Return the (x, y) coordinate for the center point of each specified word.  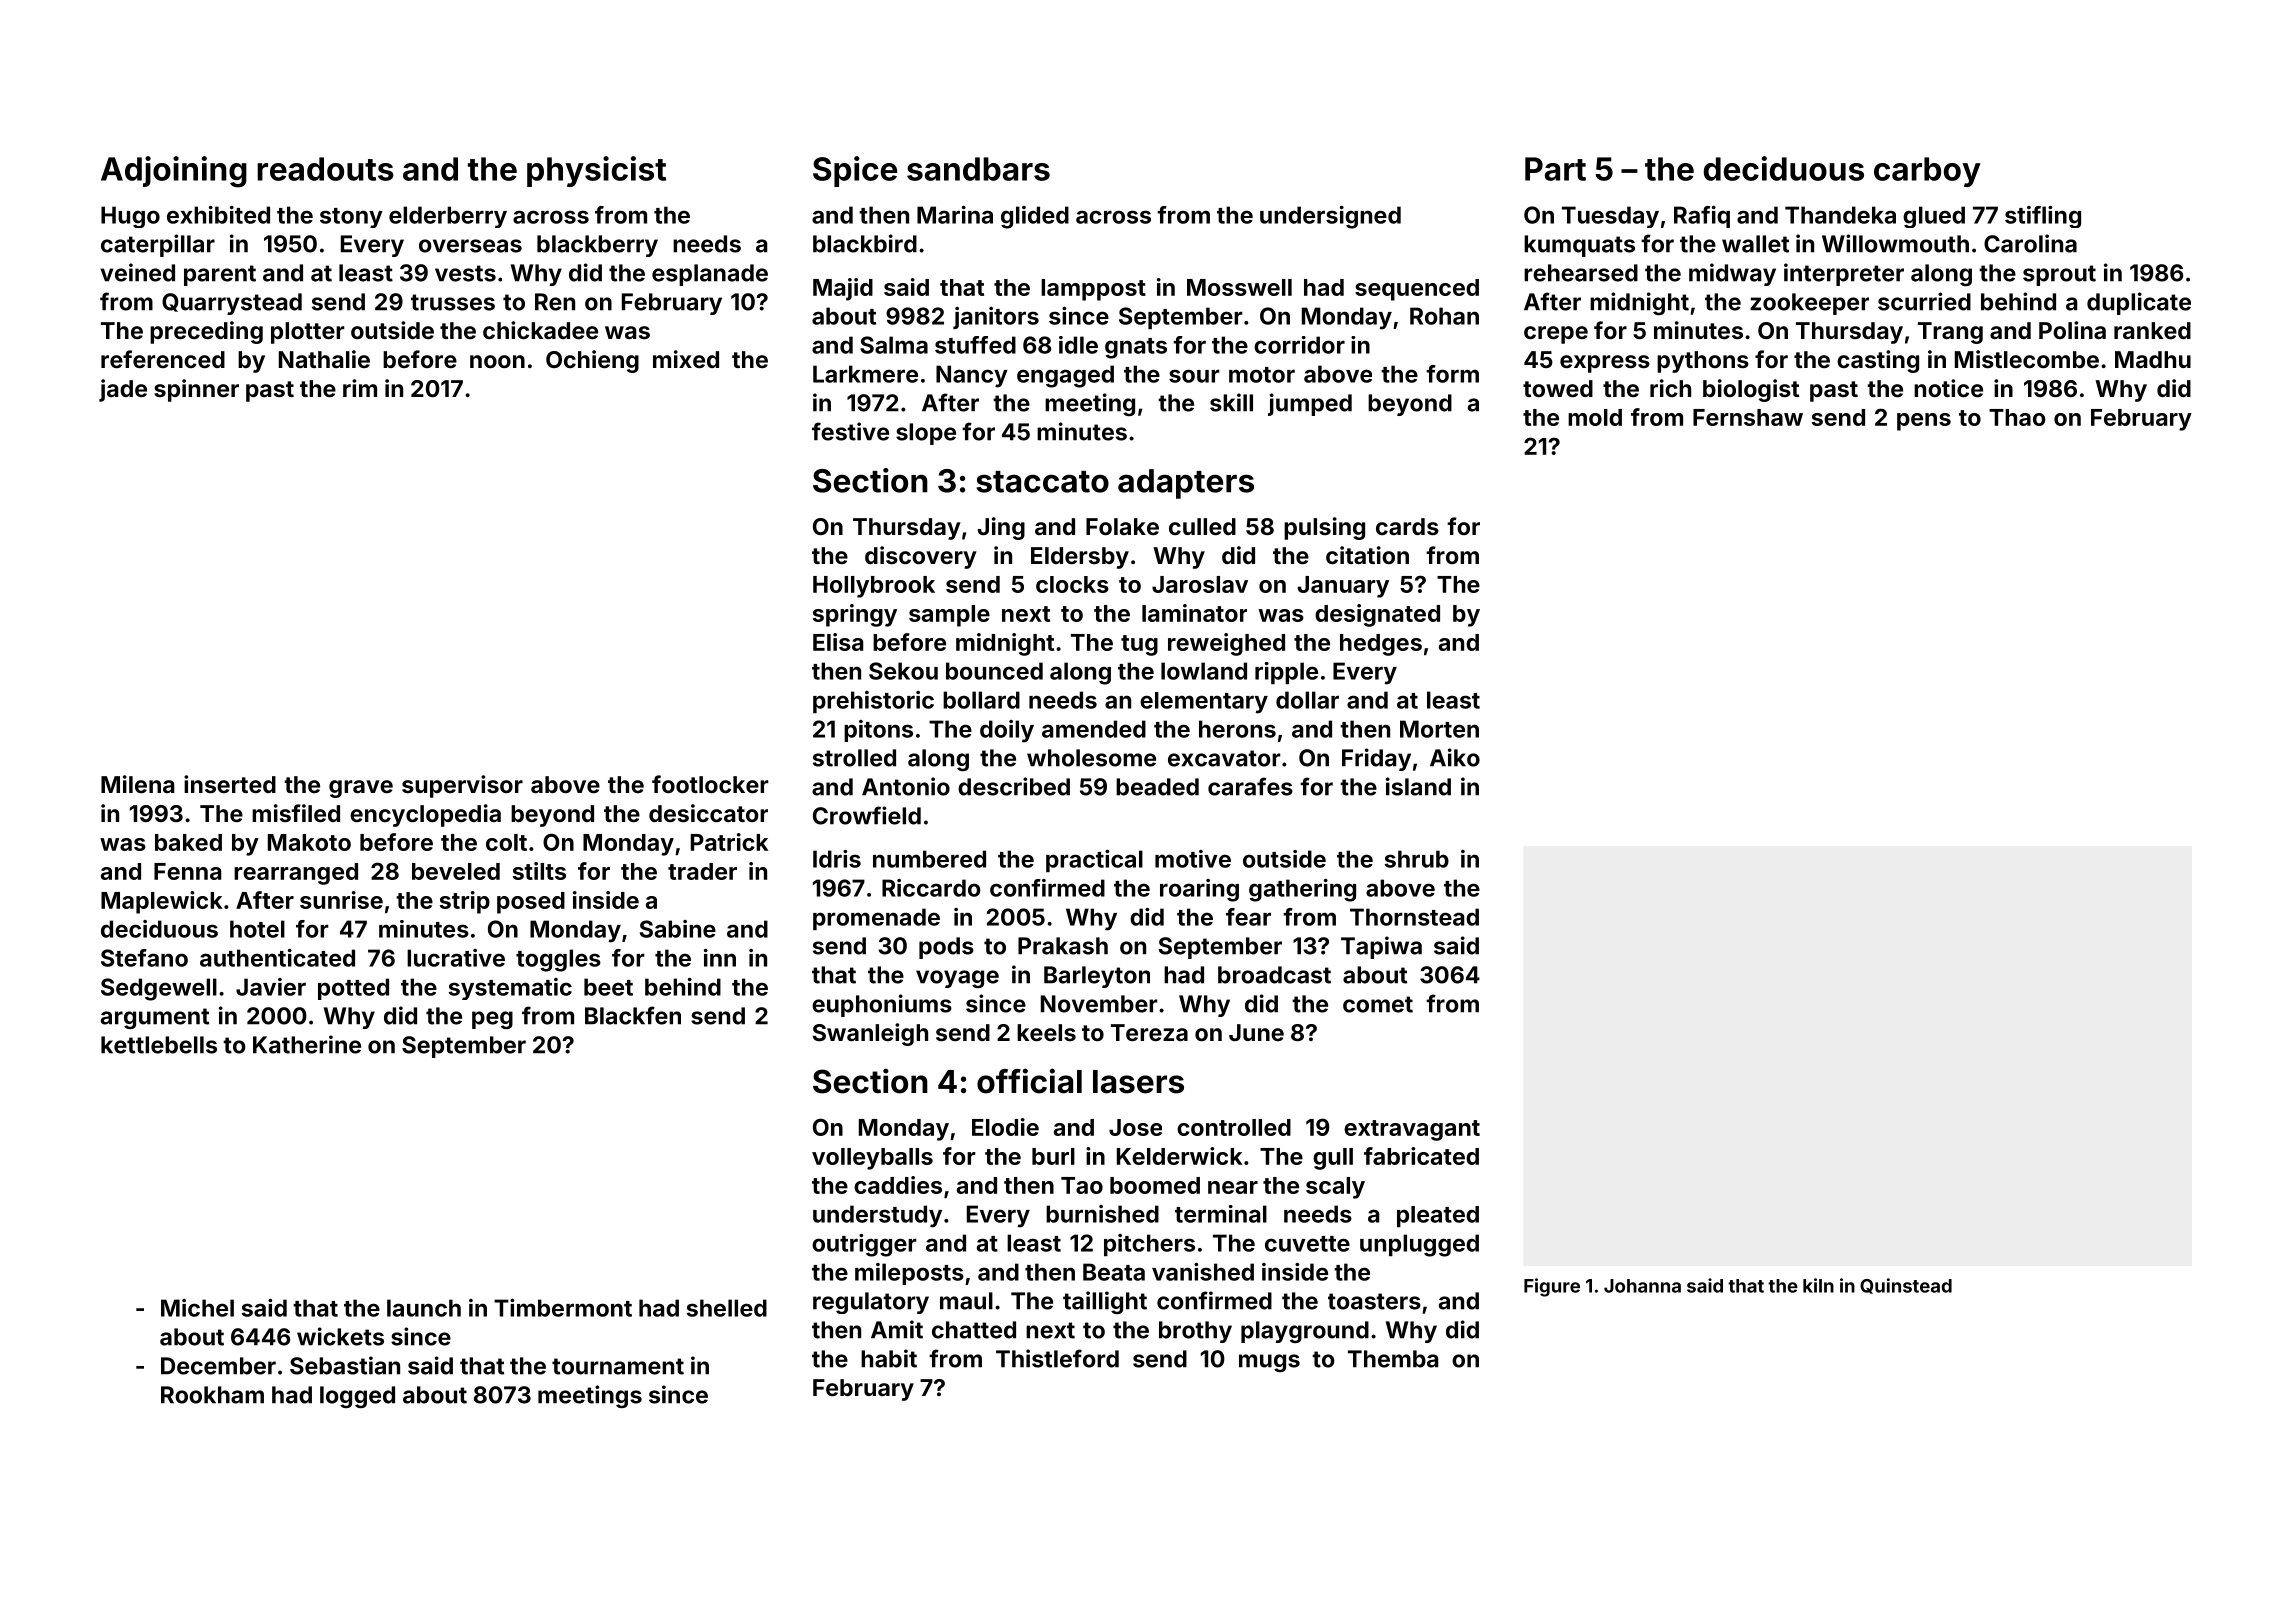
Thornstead (1414, 917)
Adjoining (174, 172)
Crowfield (867, 815)
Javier (271, 987)
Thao (2017, 417)
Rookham (212, 1395)
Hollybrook (874, 587)
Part (1555, 169)
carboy (1927, 172)
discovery (921, 557)
